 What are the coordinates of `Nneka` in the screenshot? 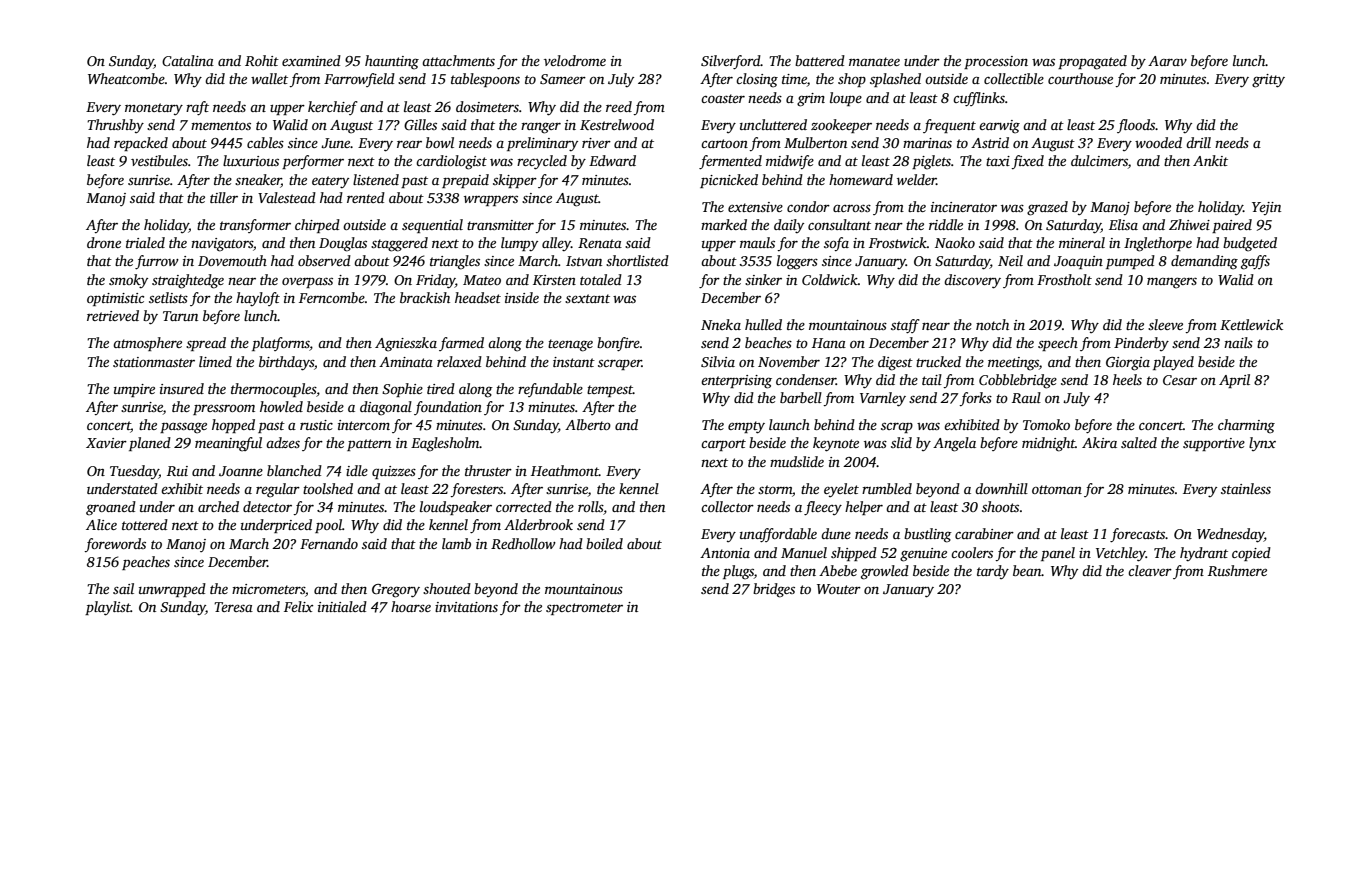 It's located at (721, 324).
